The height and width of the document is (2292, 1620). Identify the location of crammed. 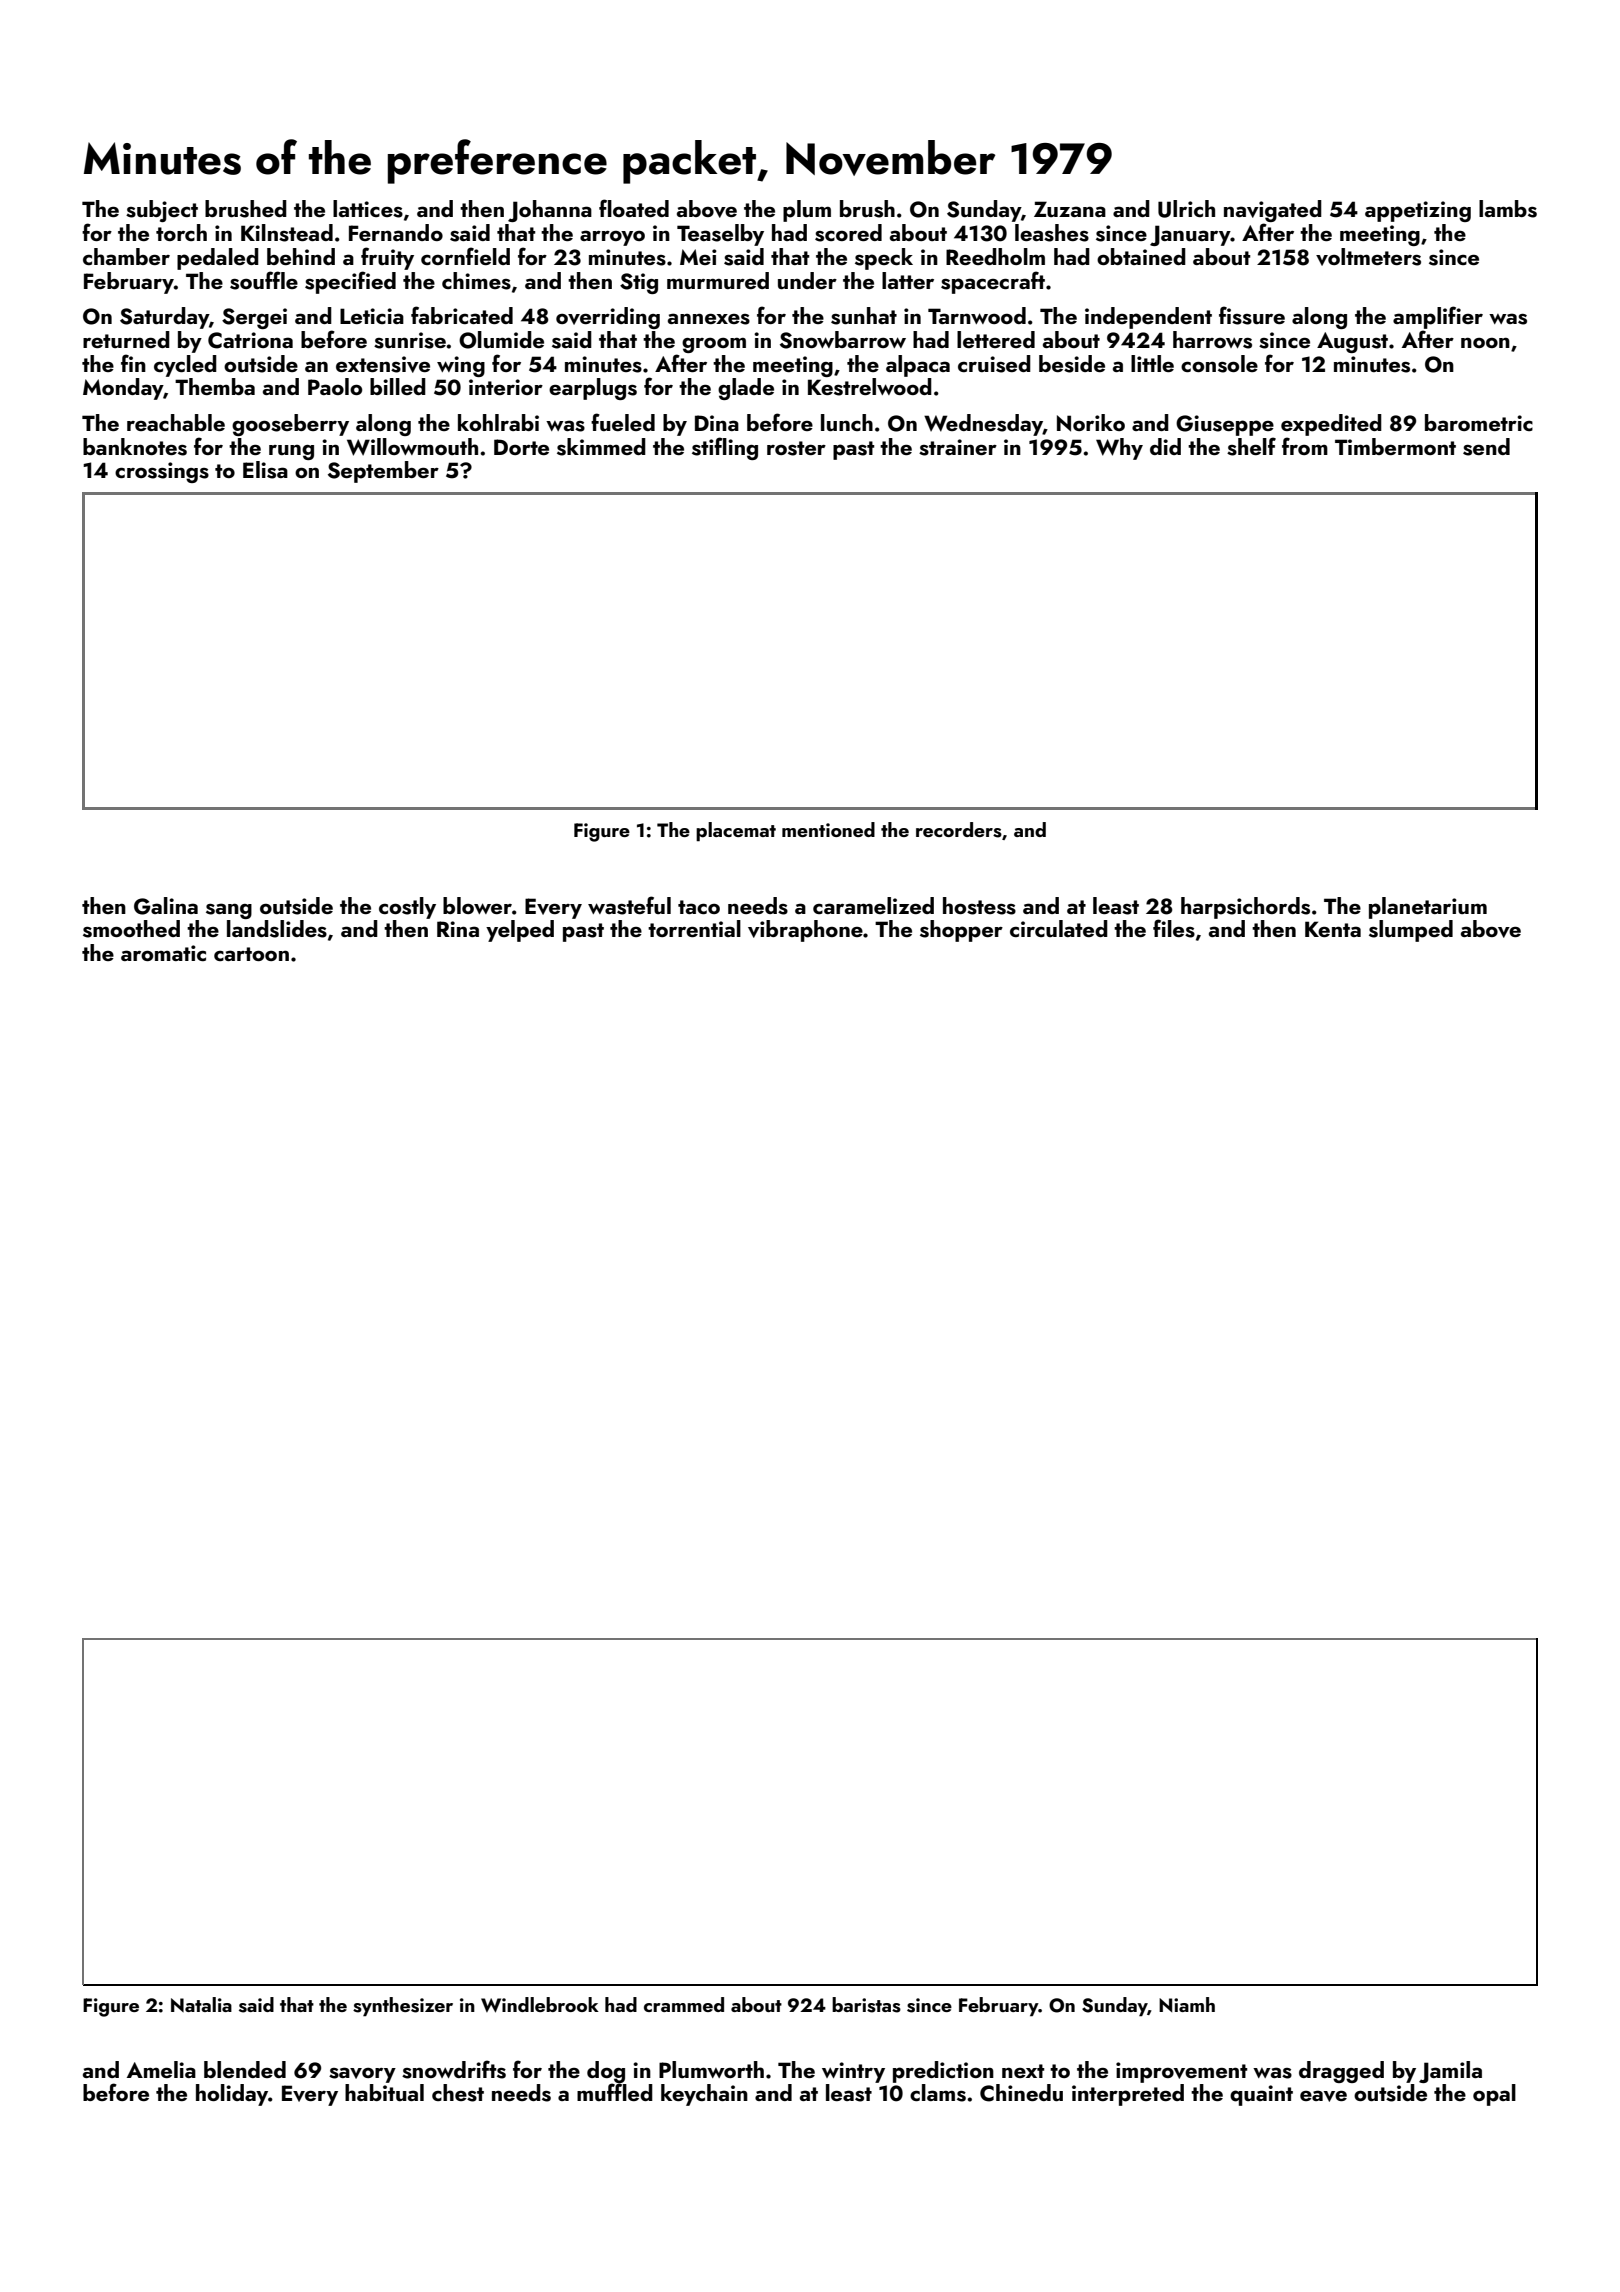
(684, 2004).
